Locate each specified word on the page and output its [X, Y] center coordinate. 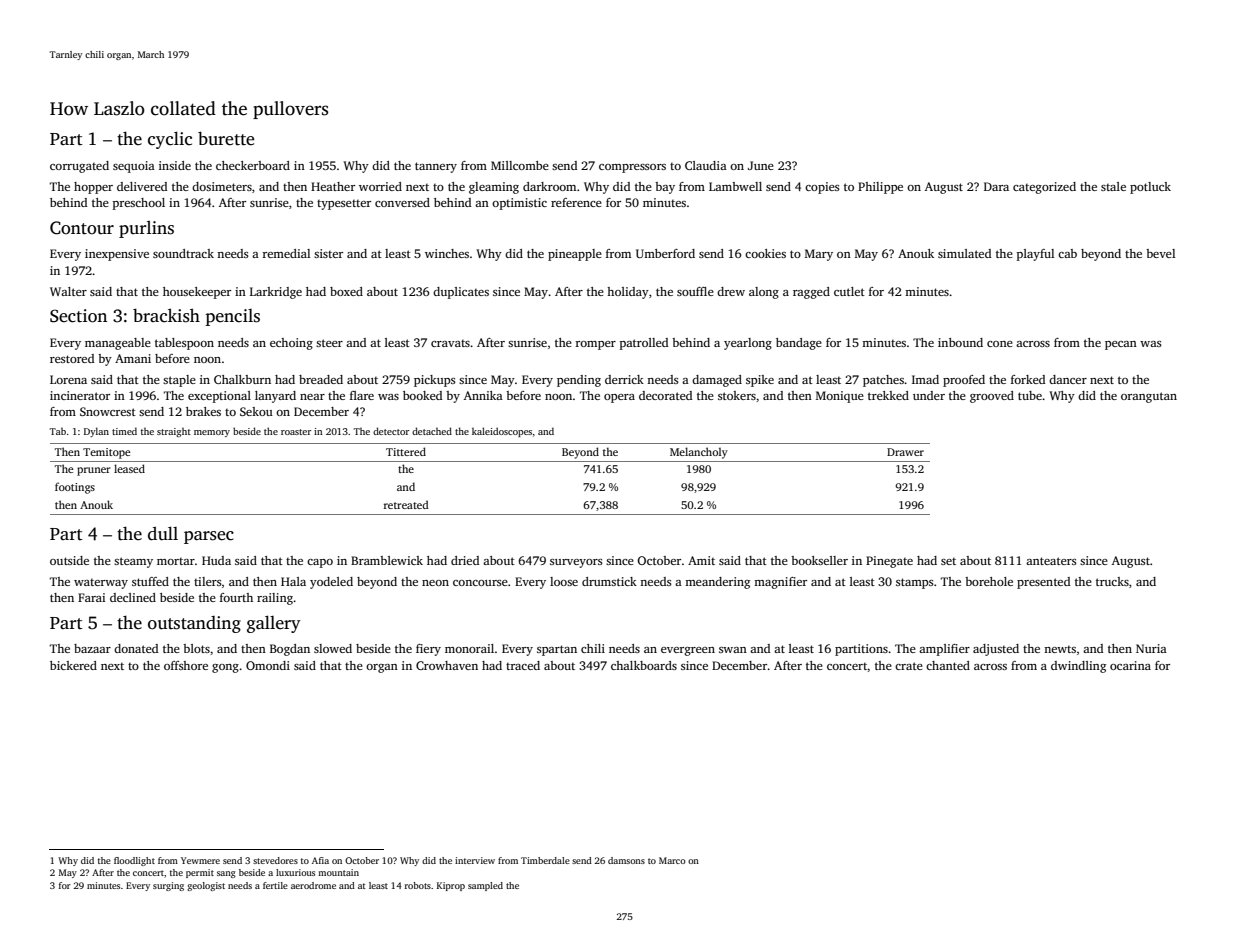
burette [226, 138]
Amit [701, 560]
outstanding [194, 624]
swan [733, 650]
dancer [1068, 379]
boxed [346, 291]
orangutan [1149, 397]
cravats [450, 343]
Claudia [706, 165]
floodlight [134, 861]
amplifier [944, 650]
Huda [216, 560]
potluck [1150, 188]
